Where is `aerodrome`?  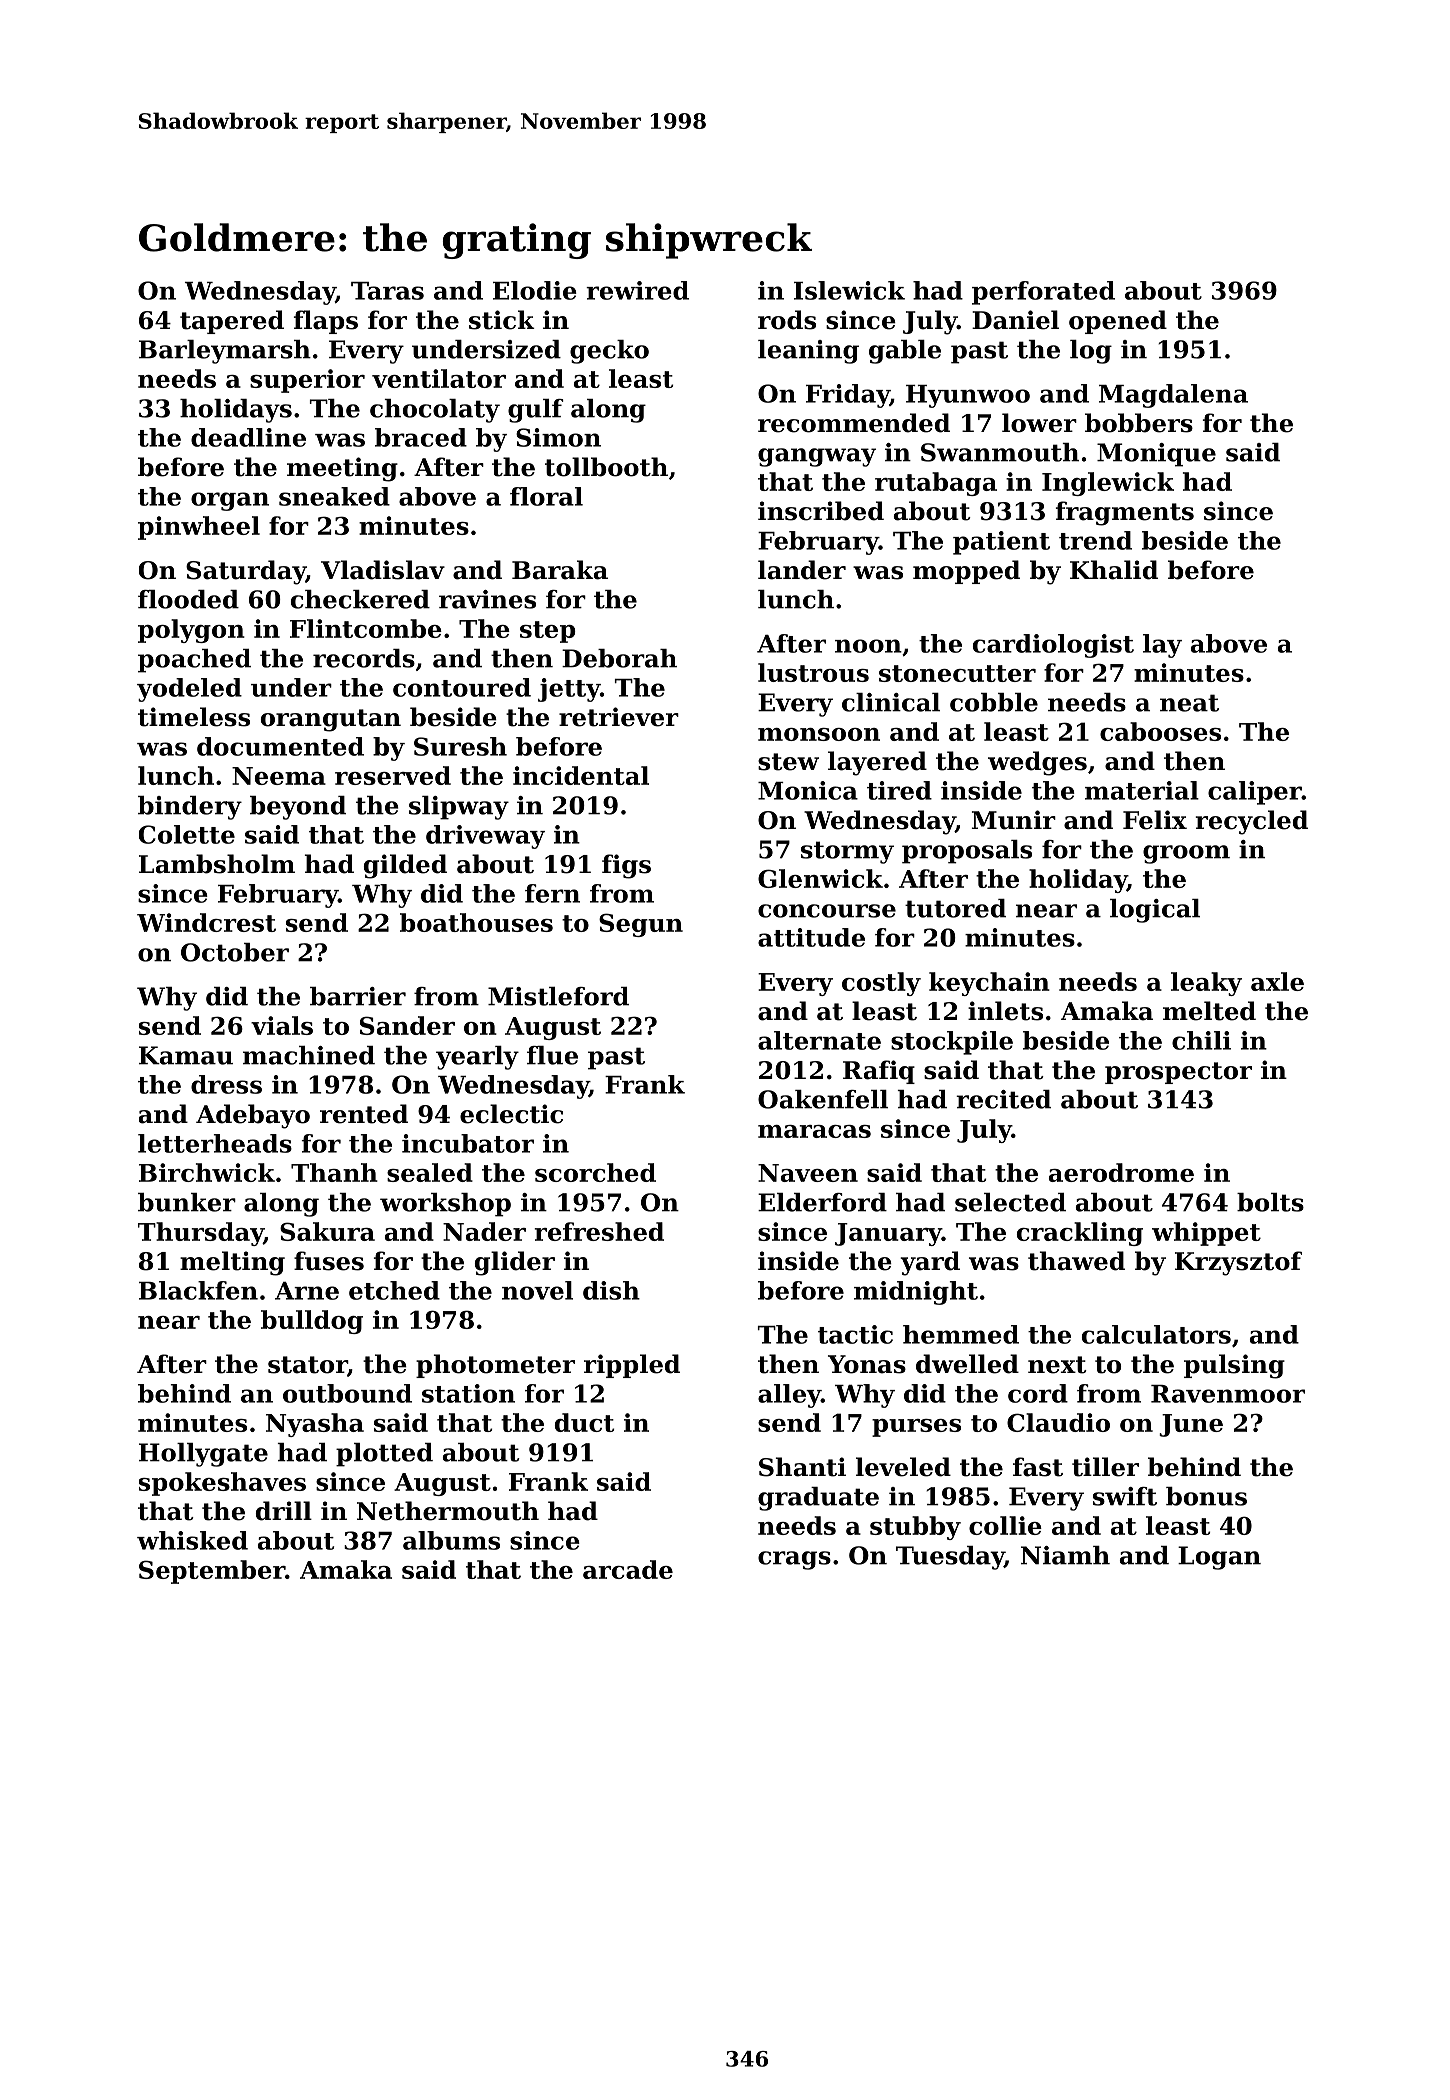
aerodrome is located at coordinates (1121, 1172).
